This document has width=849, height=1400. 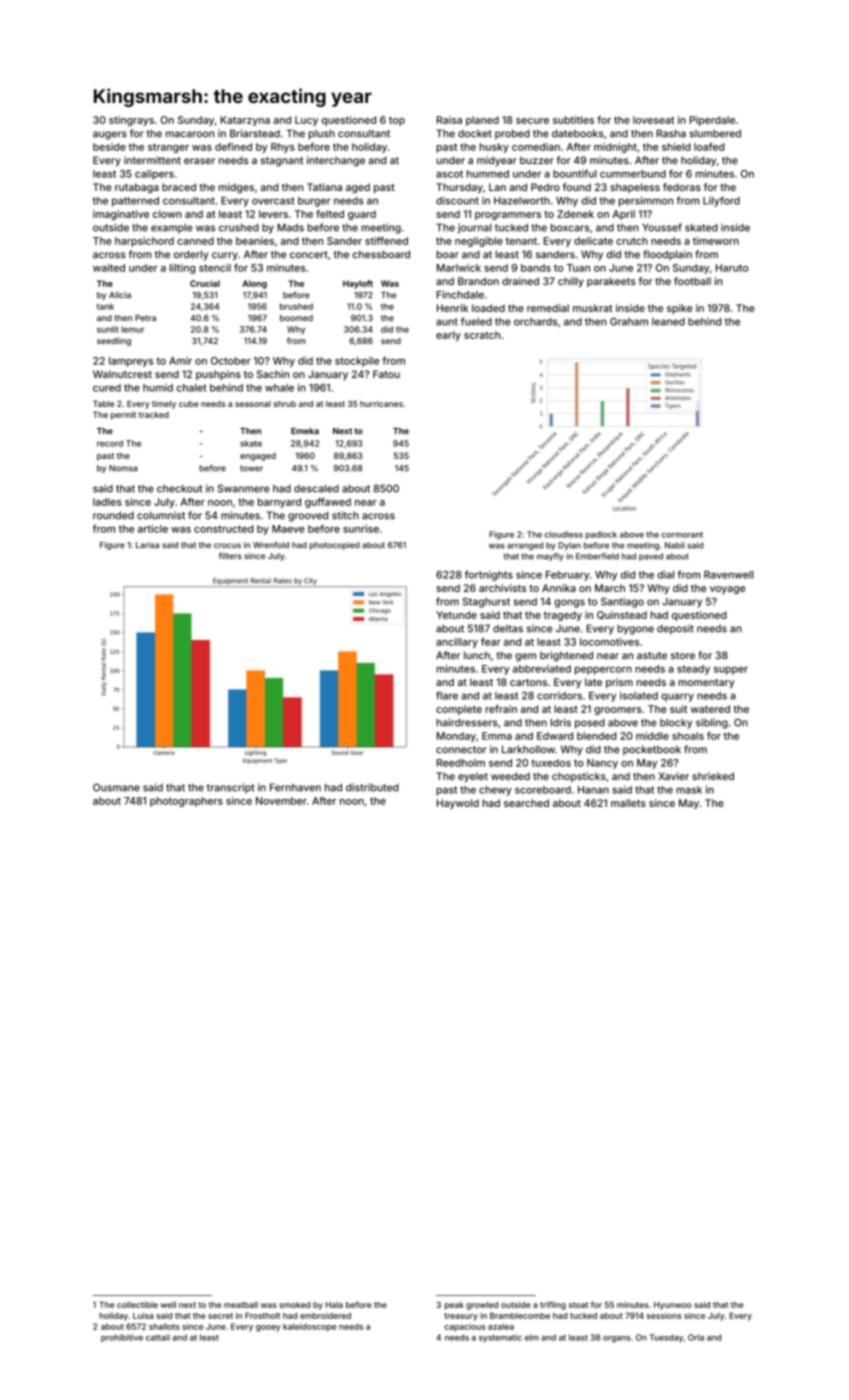 I want to click on posed, so click(x=590, y=724).
